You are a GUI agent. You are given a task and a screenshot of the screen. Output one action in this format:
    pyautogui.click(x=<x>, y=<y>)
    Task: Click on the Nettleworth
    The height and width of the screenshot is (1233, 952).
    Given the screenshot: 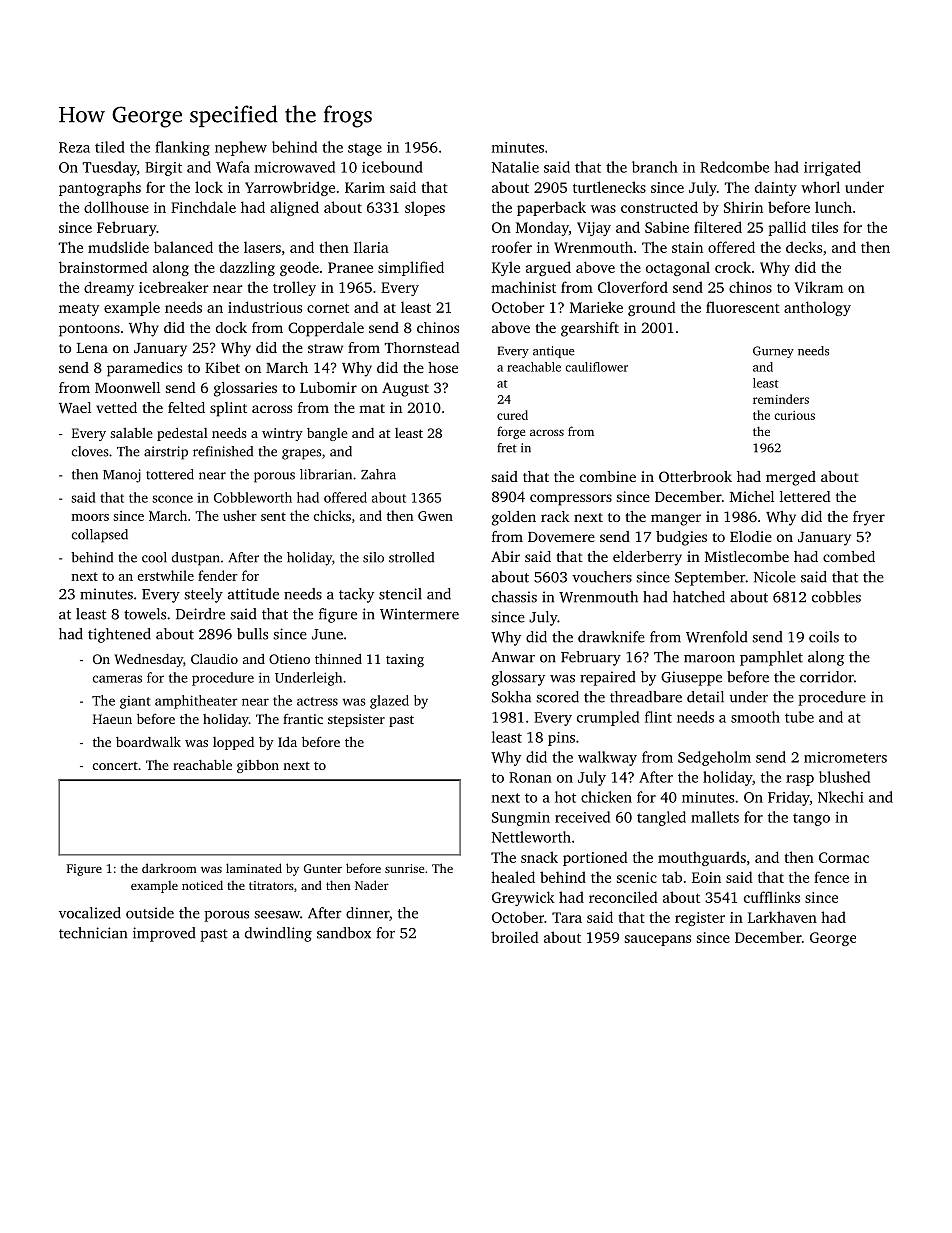 What is the action you would take?
    pyautogui.click(x=531, y=837)
